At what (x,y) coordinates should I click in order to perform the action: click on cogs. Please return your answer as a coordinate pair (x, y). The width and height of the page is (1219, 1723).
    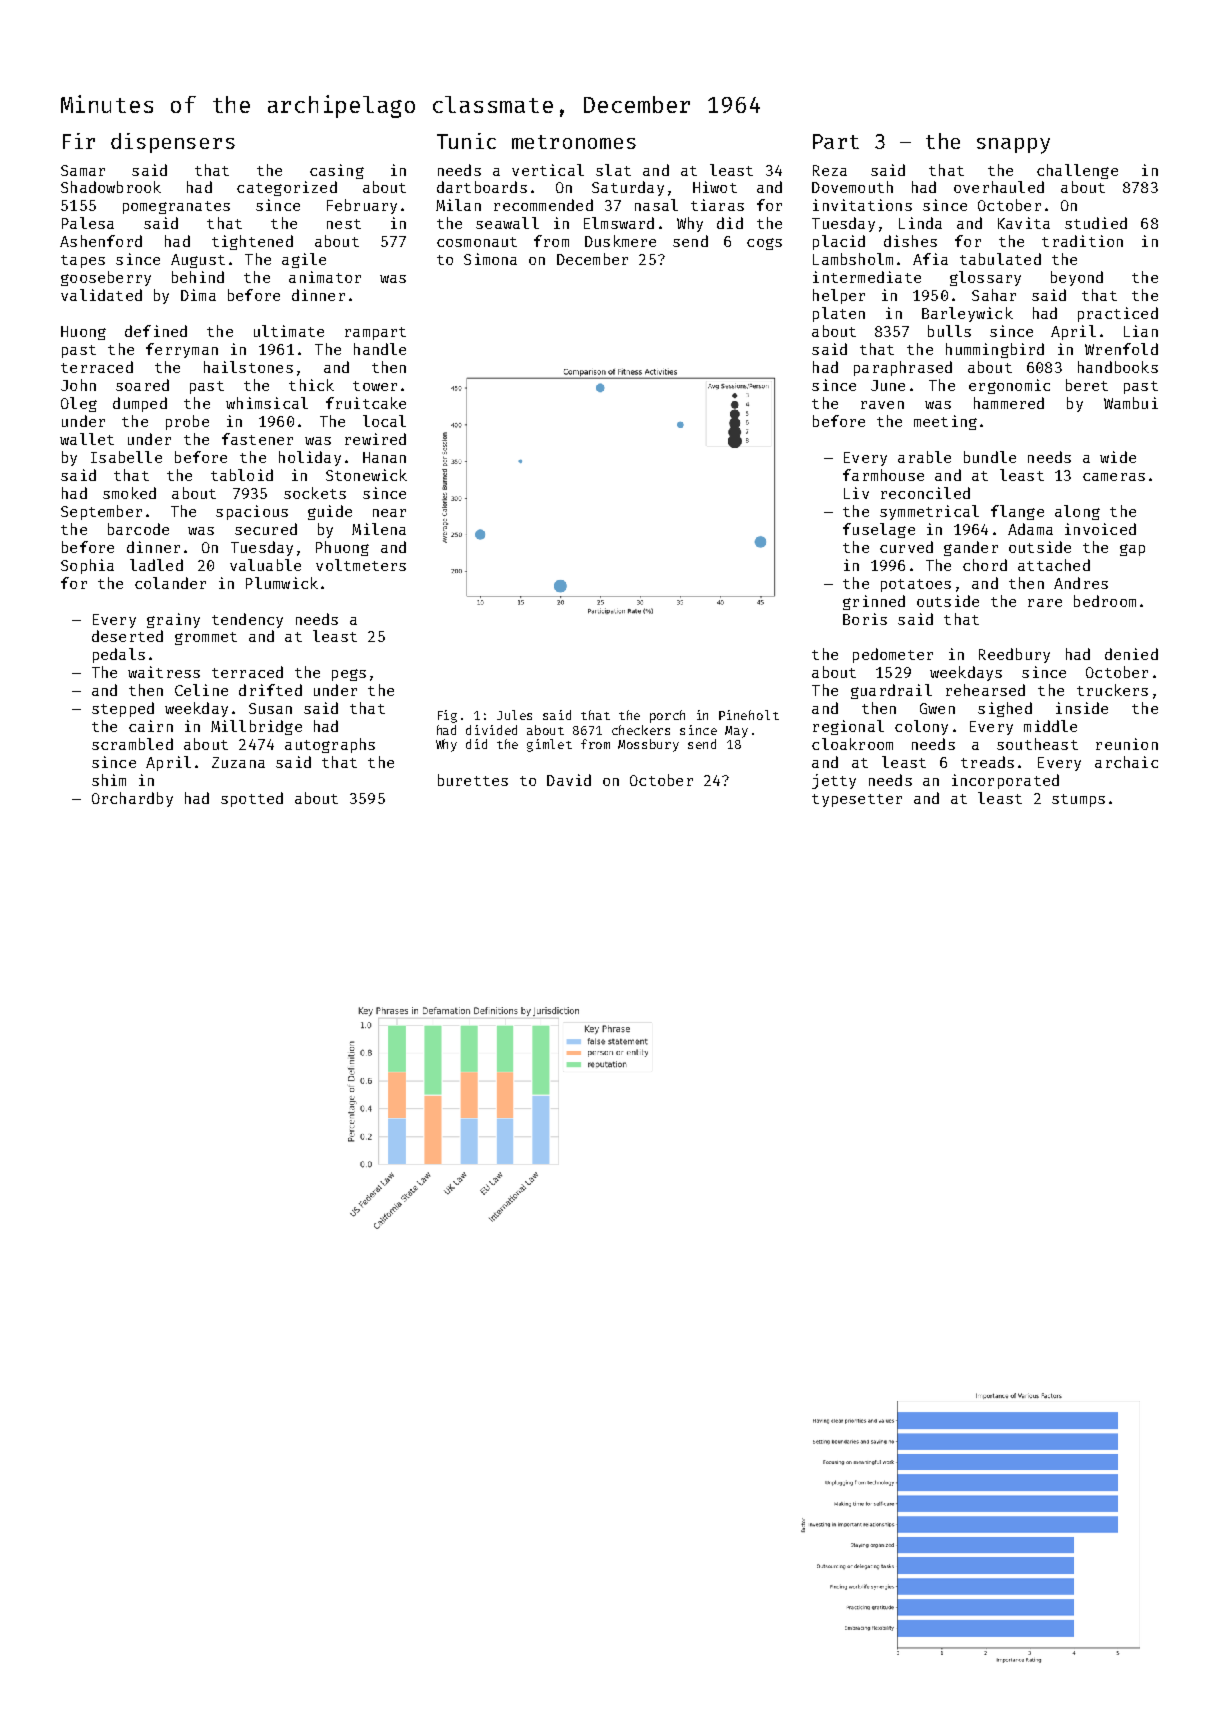
    Looking at the image, I should click on (764, 244).
